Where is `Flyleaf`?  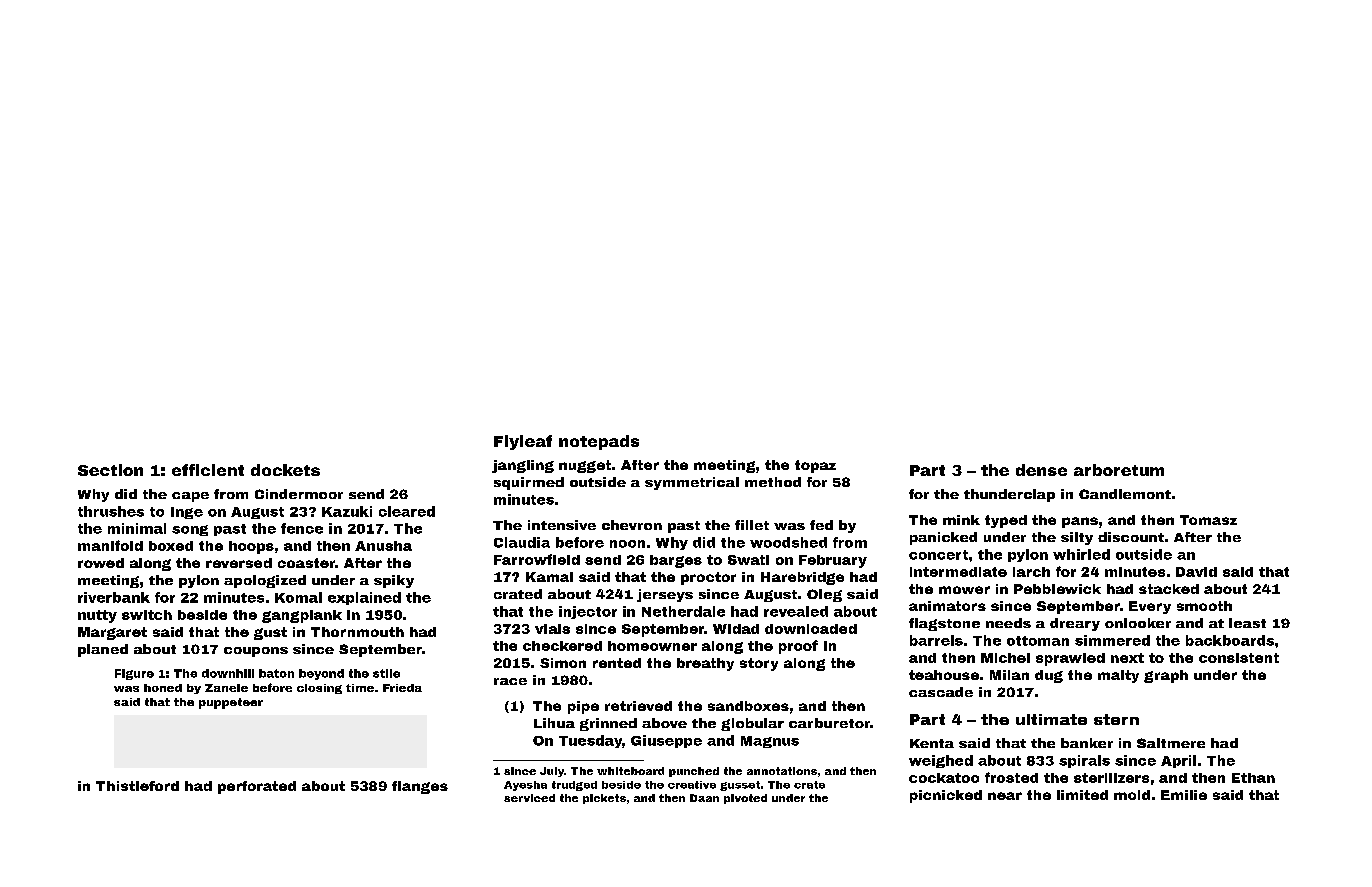
Flyleaf is located at coordinates (523, 442).
